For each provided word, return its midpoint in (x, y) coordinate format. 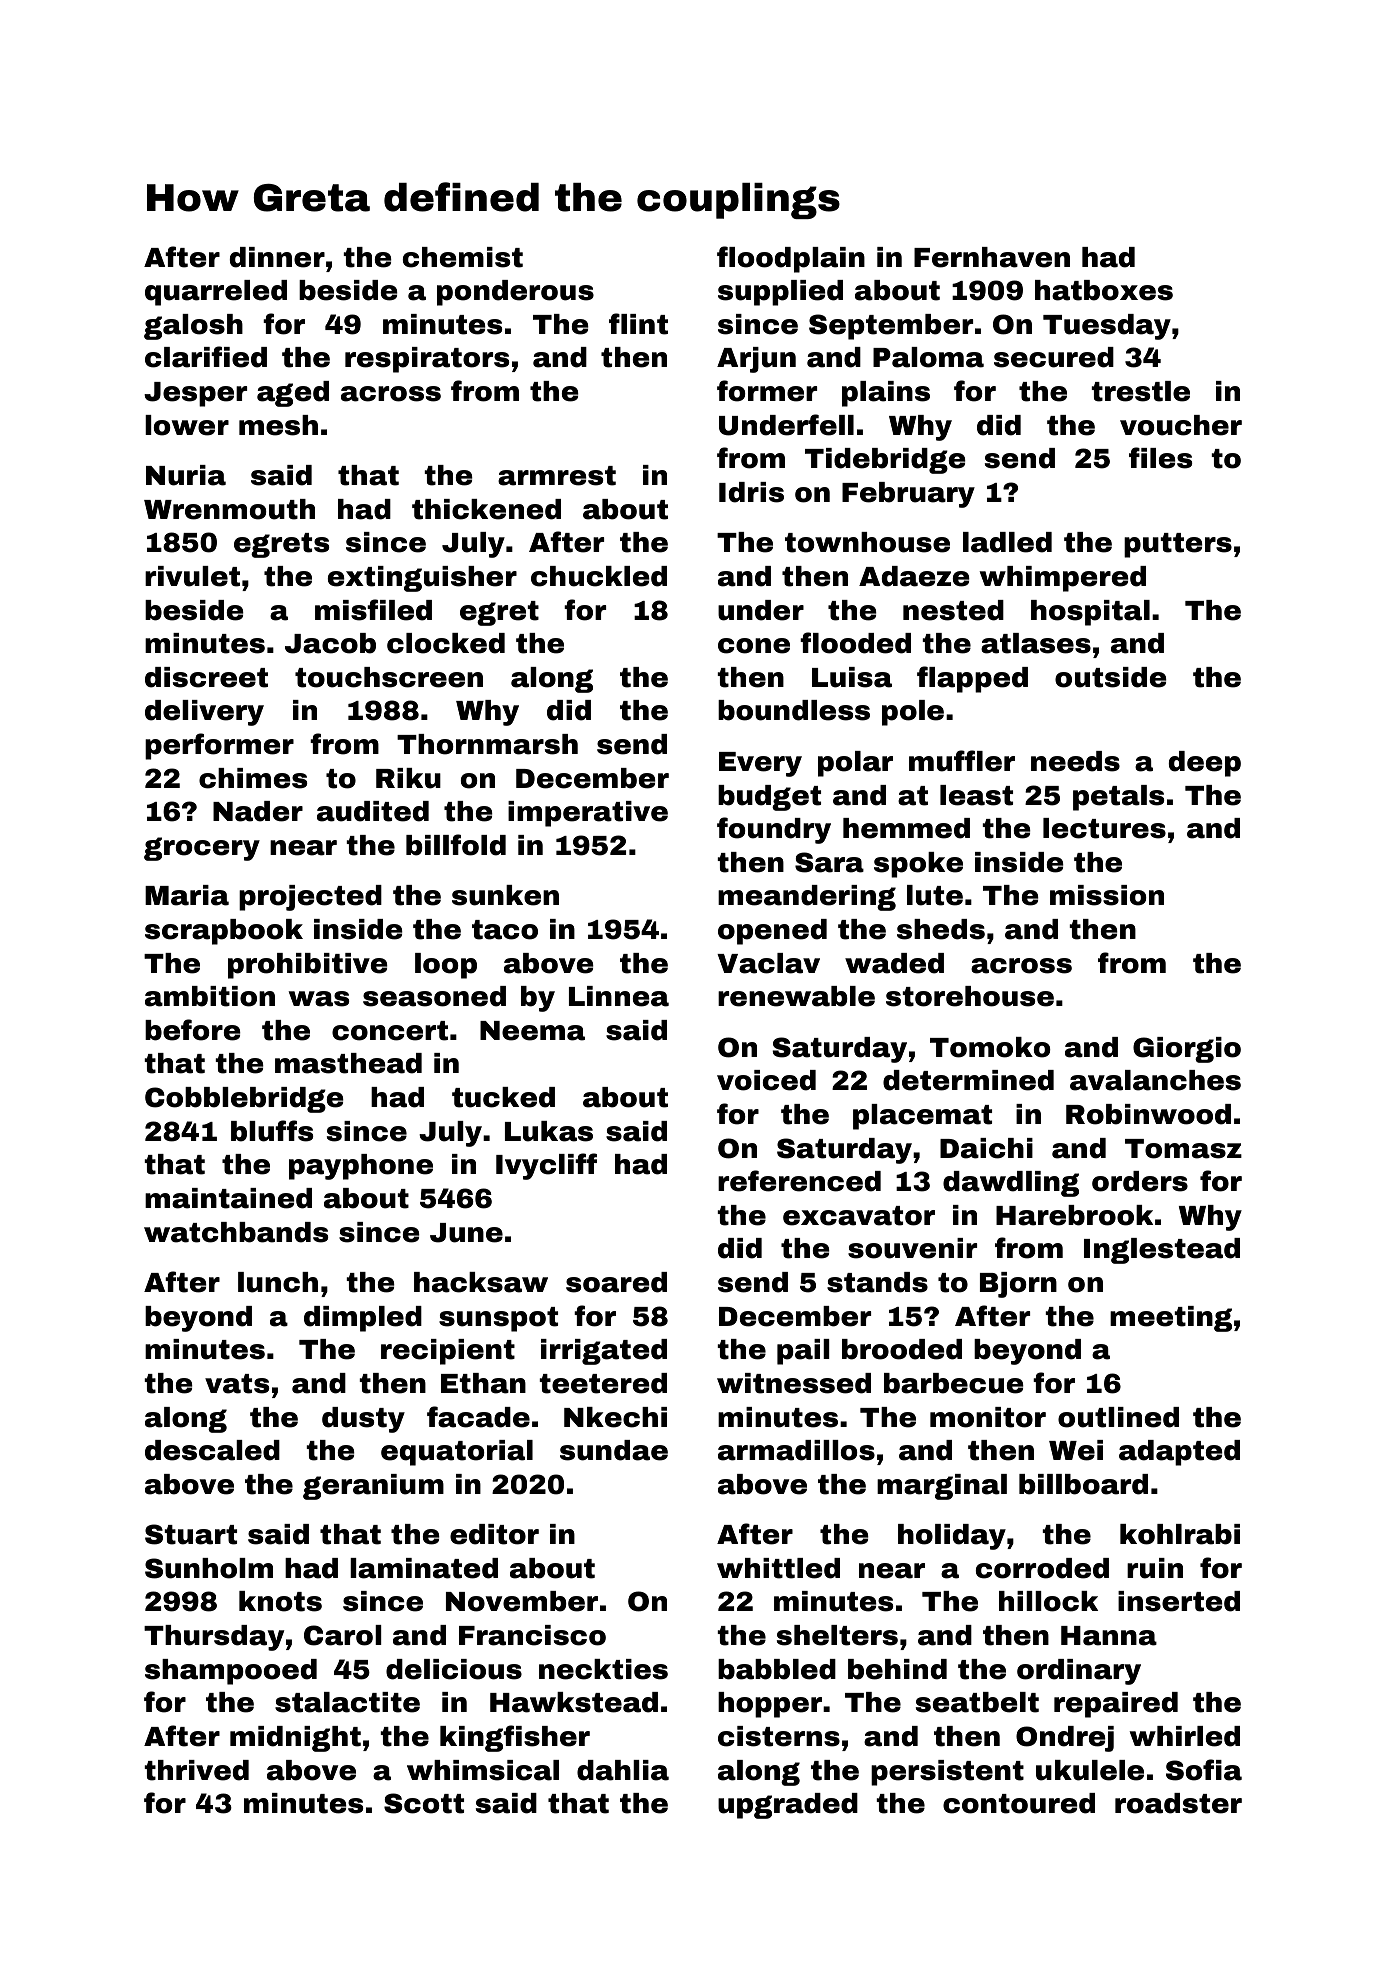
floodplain (791, 259)
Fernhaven (992, 257)
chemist (463, 257)
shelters (837, 1635)
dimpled (363, 1319)
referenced (799, 1181)
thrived (196, 1770)
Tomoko (990, 1047)
